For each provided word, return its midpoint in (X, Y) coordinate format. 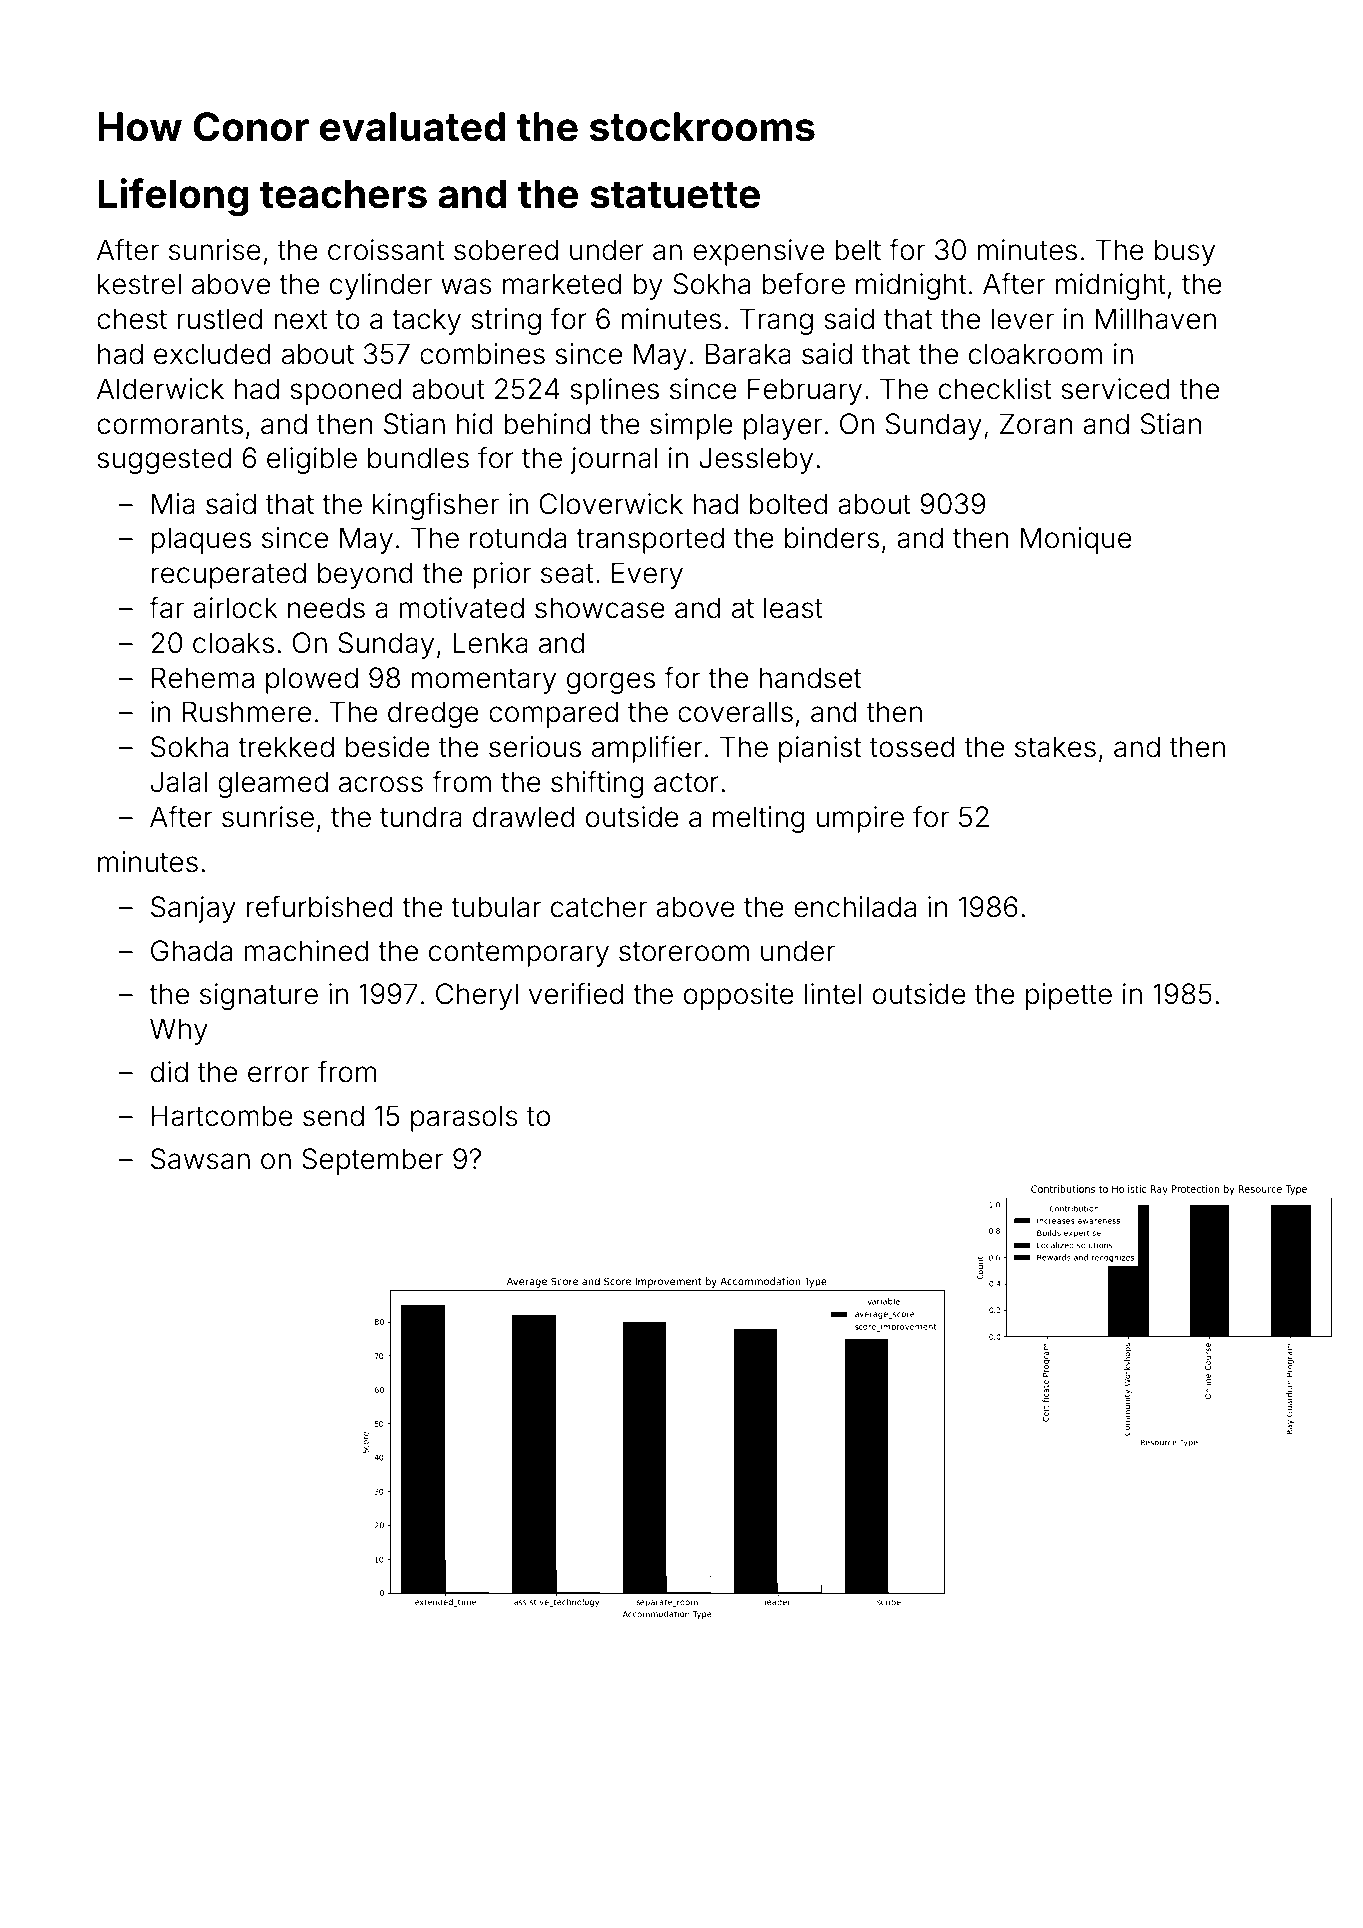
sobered (506, 250)
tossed (912, 747)
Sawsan (200, 1159)
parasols (464, 1118)
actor (686, 783)
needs (326, 608)
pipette (1069, 996)
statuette (675, 195)
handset (810, 678)
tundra (421, 817)
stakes (1055, 747)
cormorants (170, 425)
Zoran (1036, 424)
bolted (789, 504)
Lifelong (173, 197)
